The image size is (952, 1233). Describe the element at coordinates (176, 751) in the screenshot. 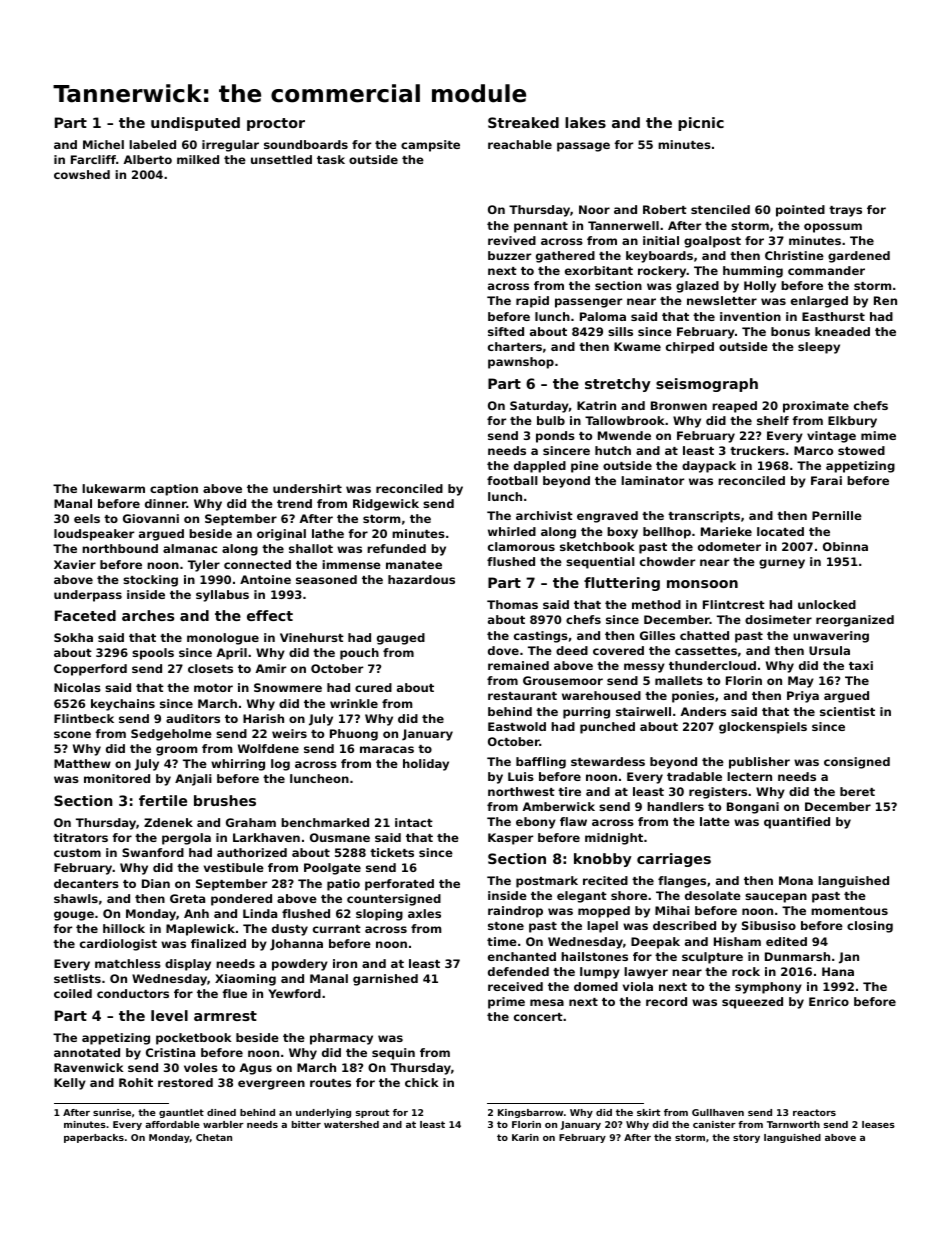

I see `groom` at that location.
